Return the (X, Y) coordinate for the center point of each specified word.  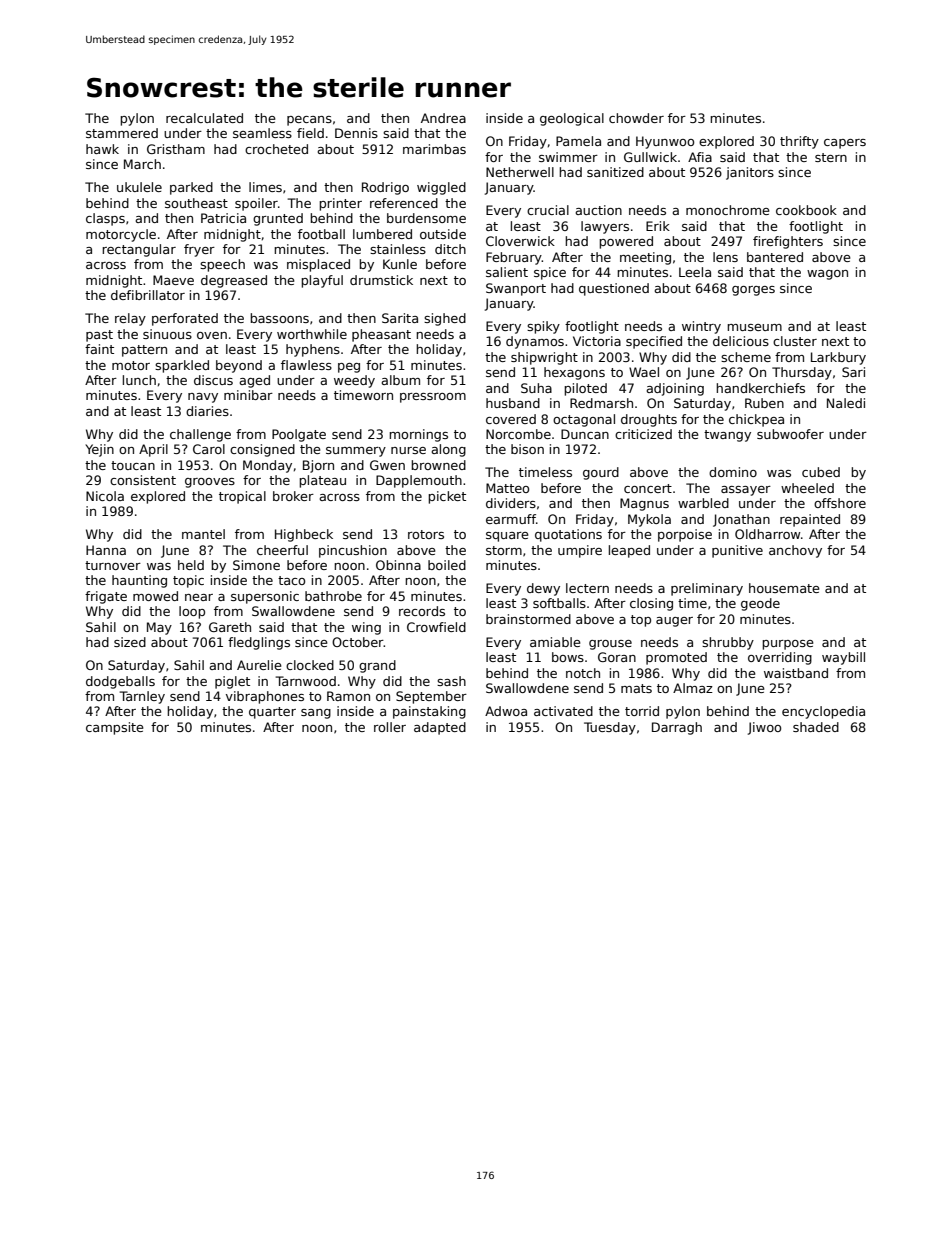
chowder (636, 118)
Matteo (507, 488)
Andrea (443, 118)
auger (674, 622)
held (191, 565)
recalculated (204, 118)
